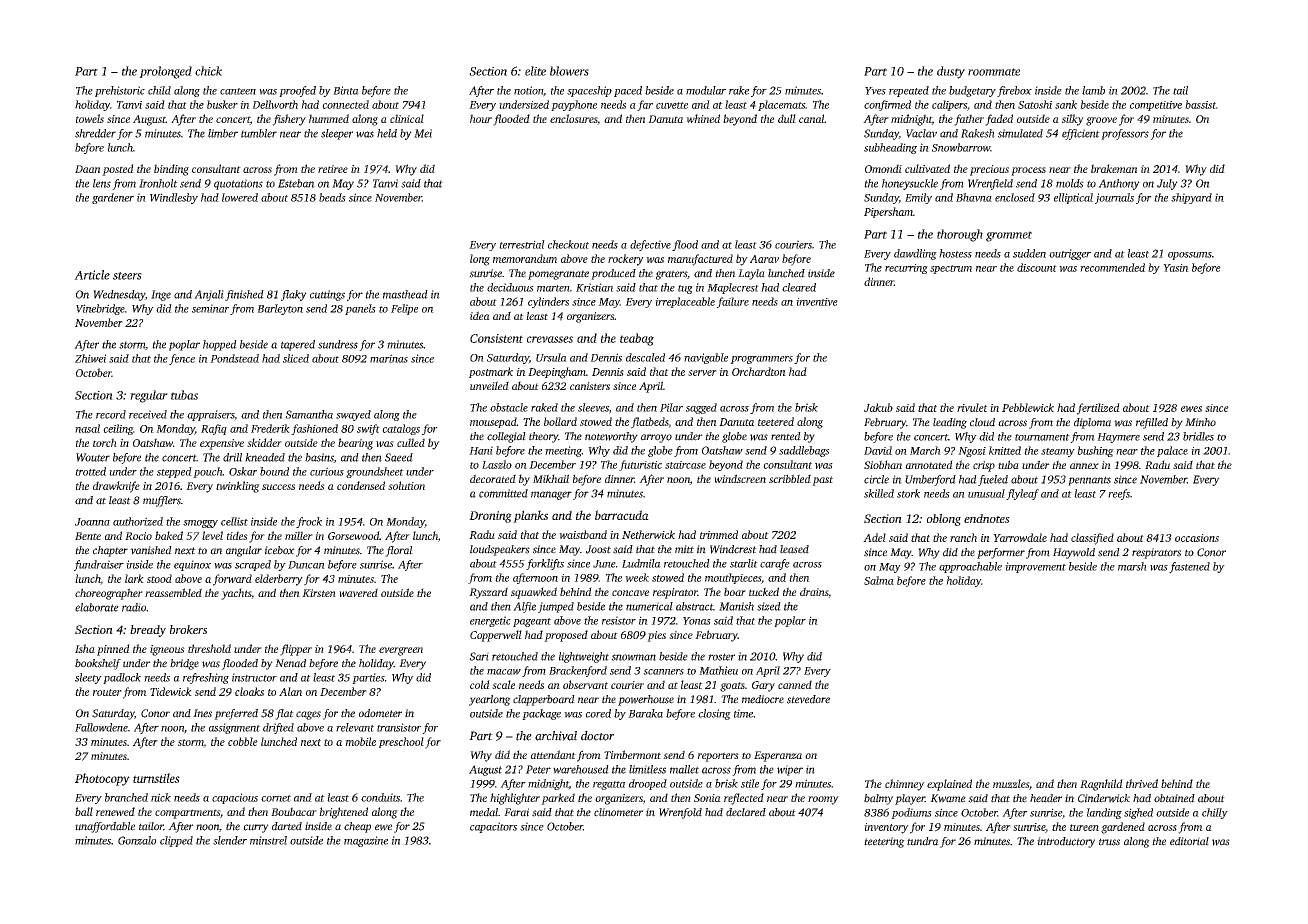  I want to click on spectrum, so click(951, 269).
